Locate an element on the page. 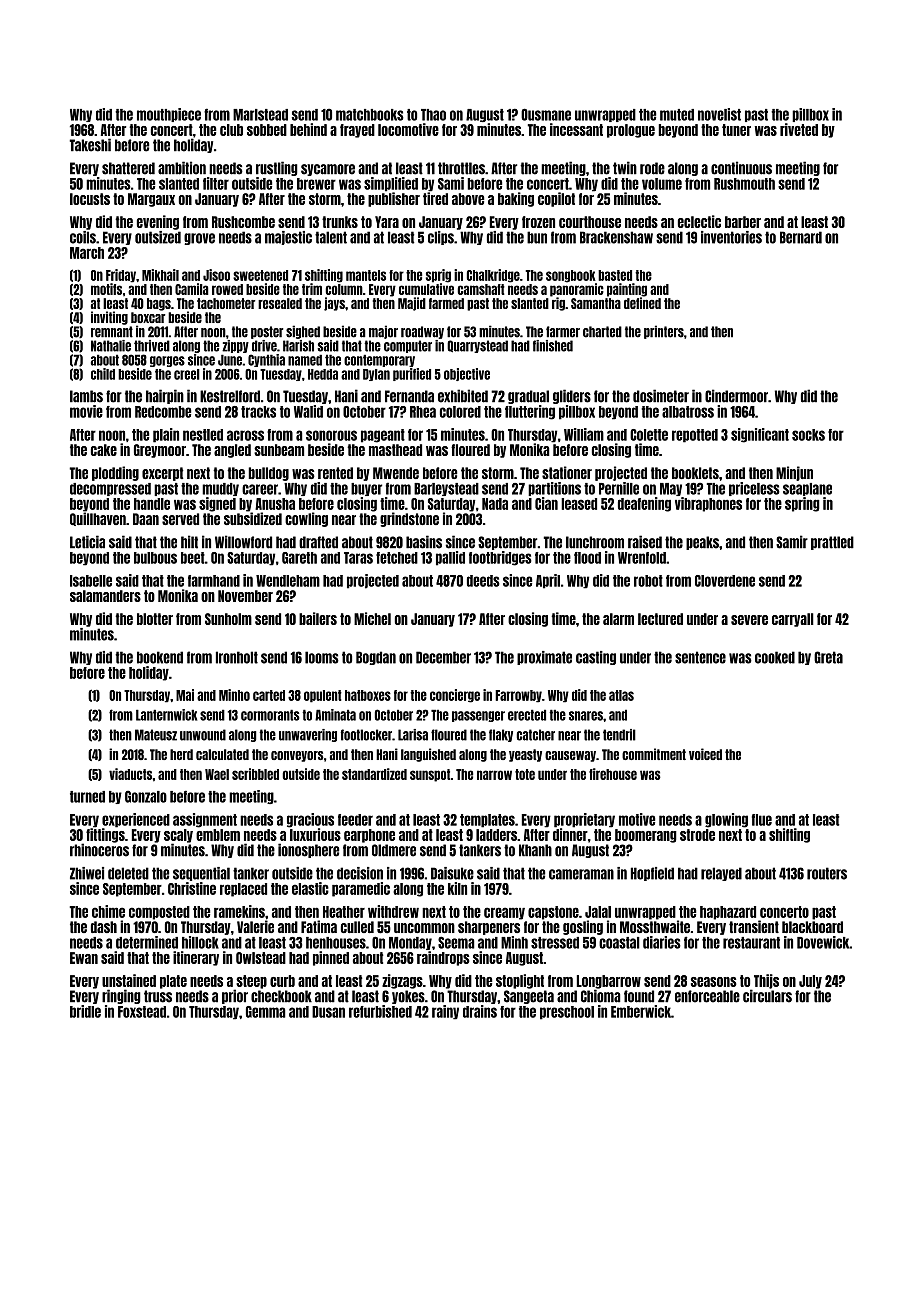  gosling is located at coordinates (583, 927).
